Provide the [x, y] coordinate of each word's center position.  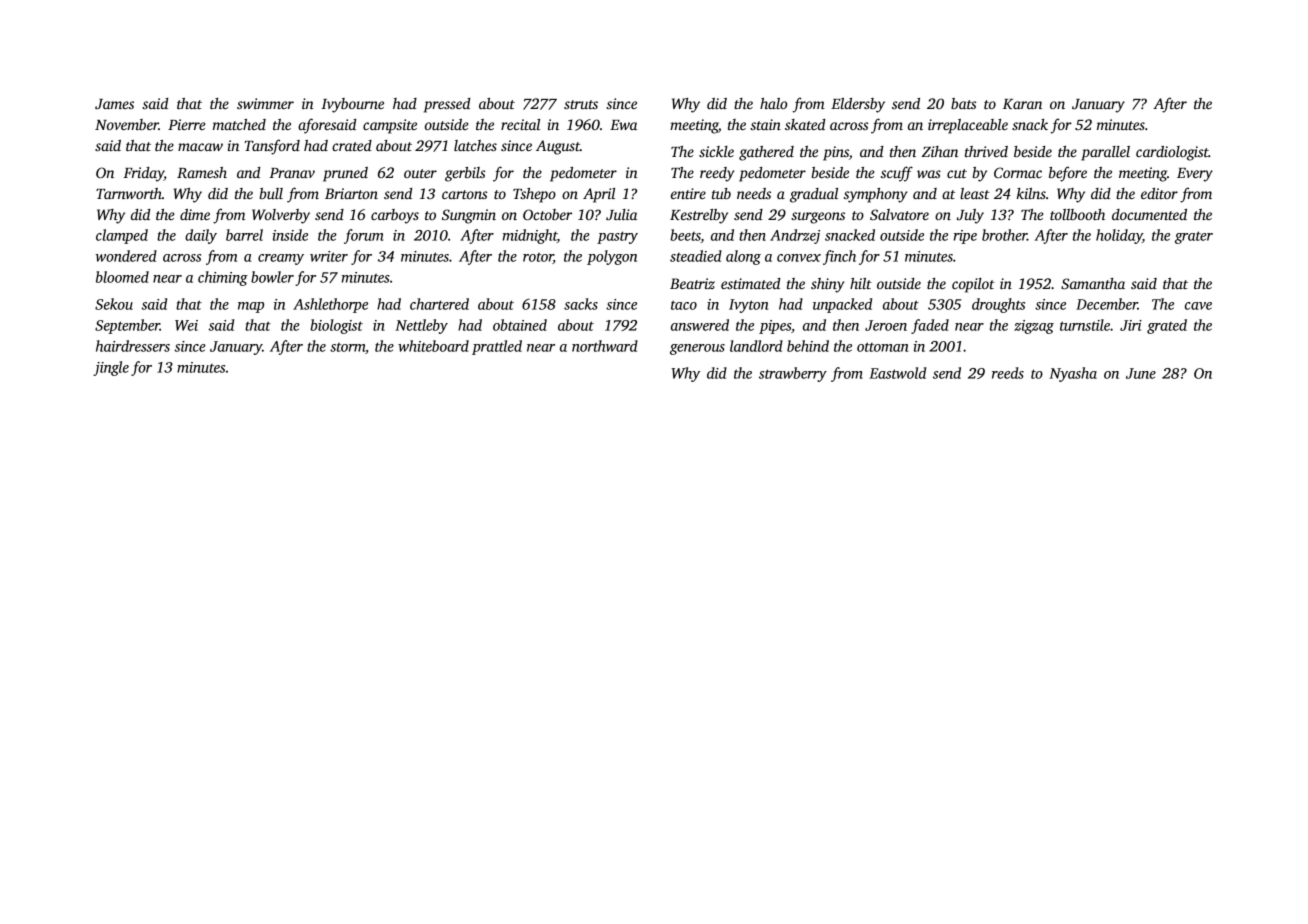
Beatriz [692, 283]
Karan [1022, 104]
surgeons [818, 218]
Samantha [1093, 283]
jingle [111, 368]
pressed [447, 105]
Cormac [1018, 172]
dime [195, 214]
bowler [272, 277]
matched [239, 124]
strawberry [793, 374]
